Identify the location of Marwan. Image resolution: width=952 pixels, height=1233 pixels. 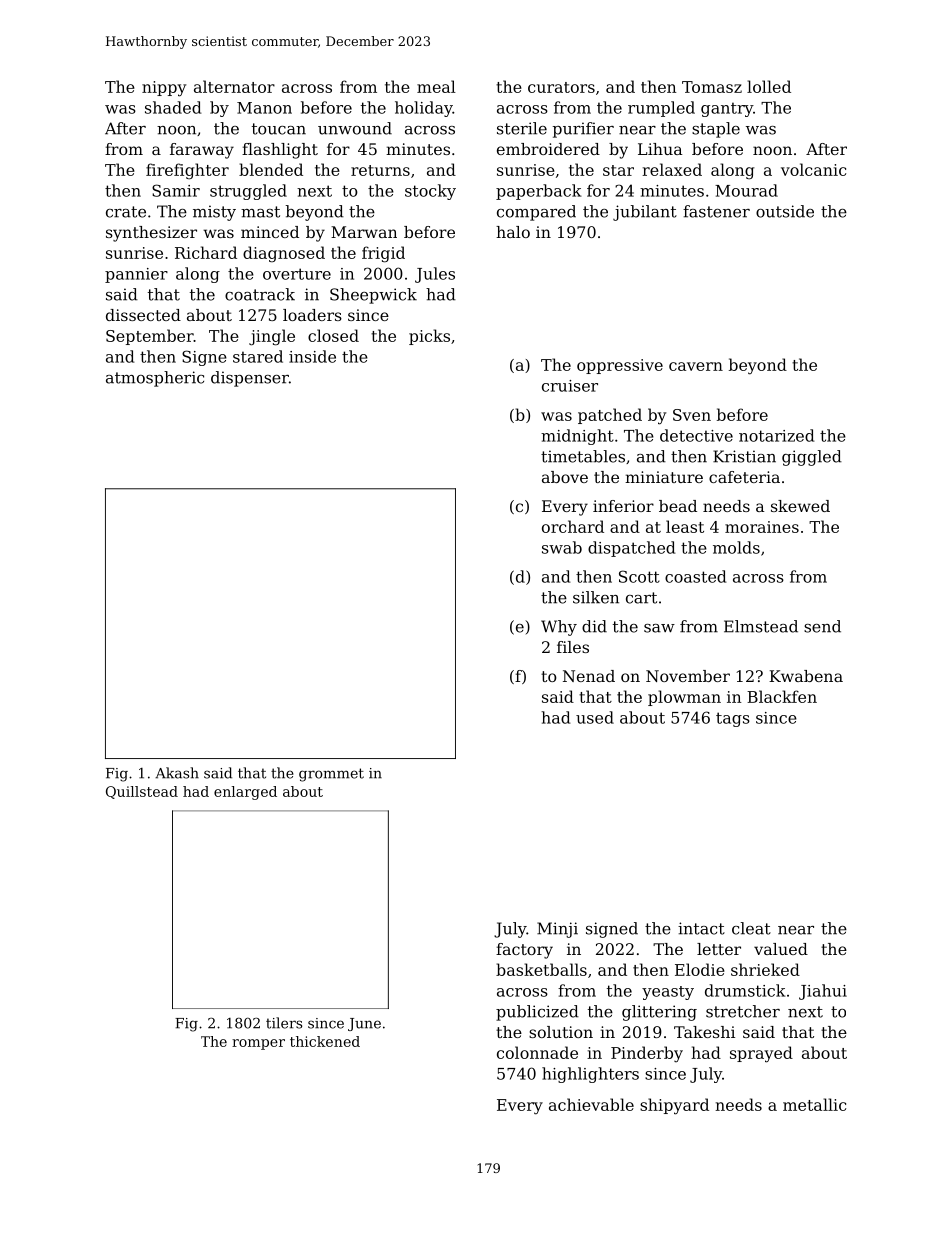
(364, 232).
